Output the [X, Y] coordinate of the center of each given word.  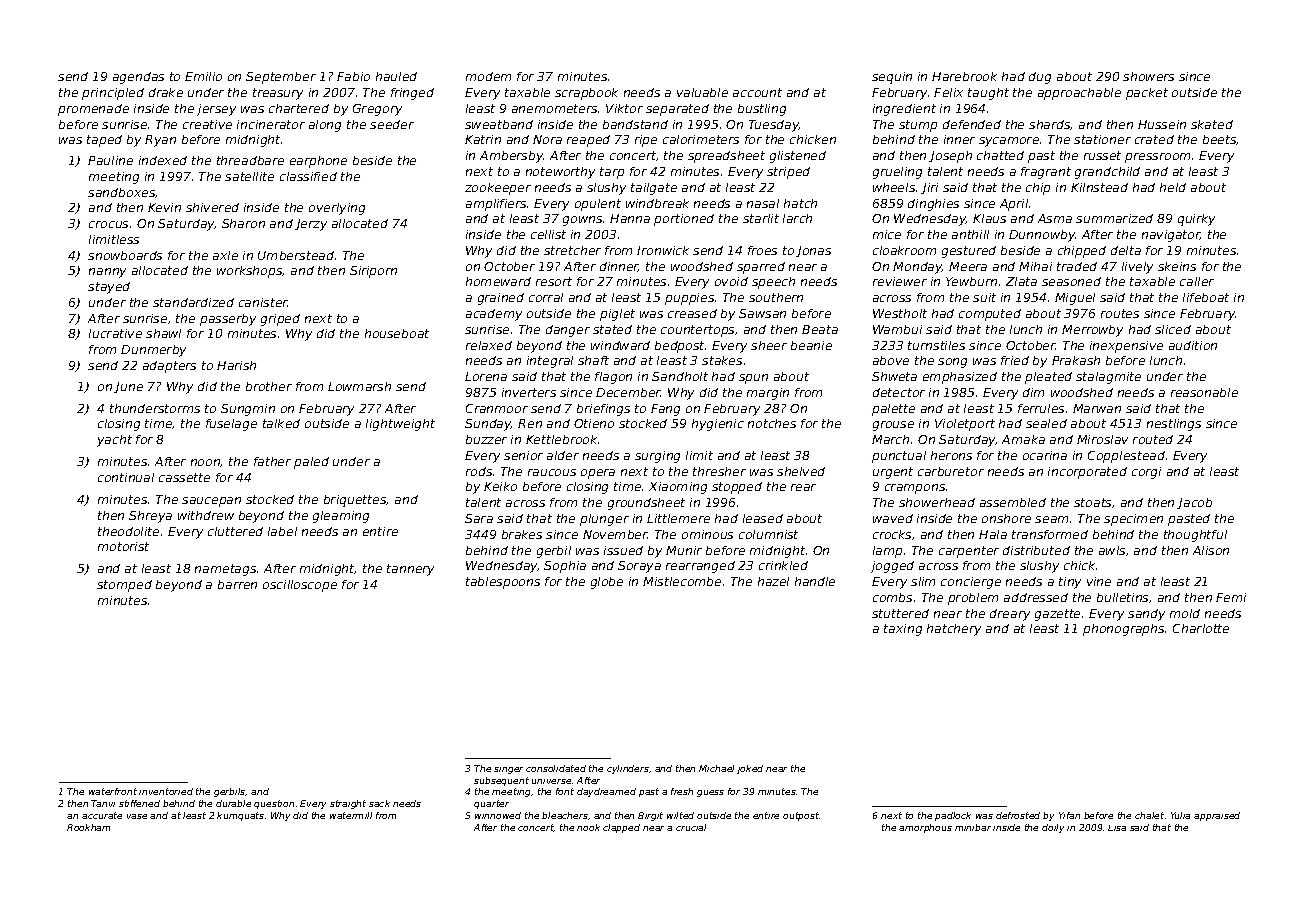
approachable [1079, 94]
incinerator [271, 124]
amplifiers [496, 205]
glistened [798, 157]
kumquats [240, 816]
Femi [1231, 597]
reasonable [1204, 392]
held [1173, 187]
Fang [665, 410]
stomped [124, 586]
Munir [684, 550]
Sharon [243, 223]
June [128, 387]
